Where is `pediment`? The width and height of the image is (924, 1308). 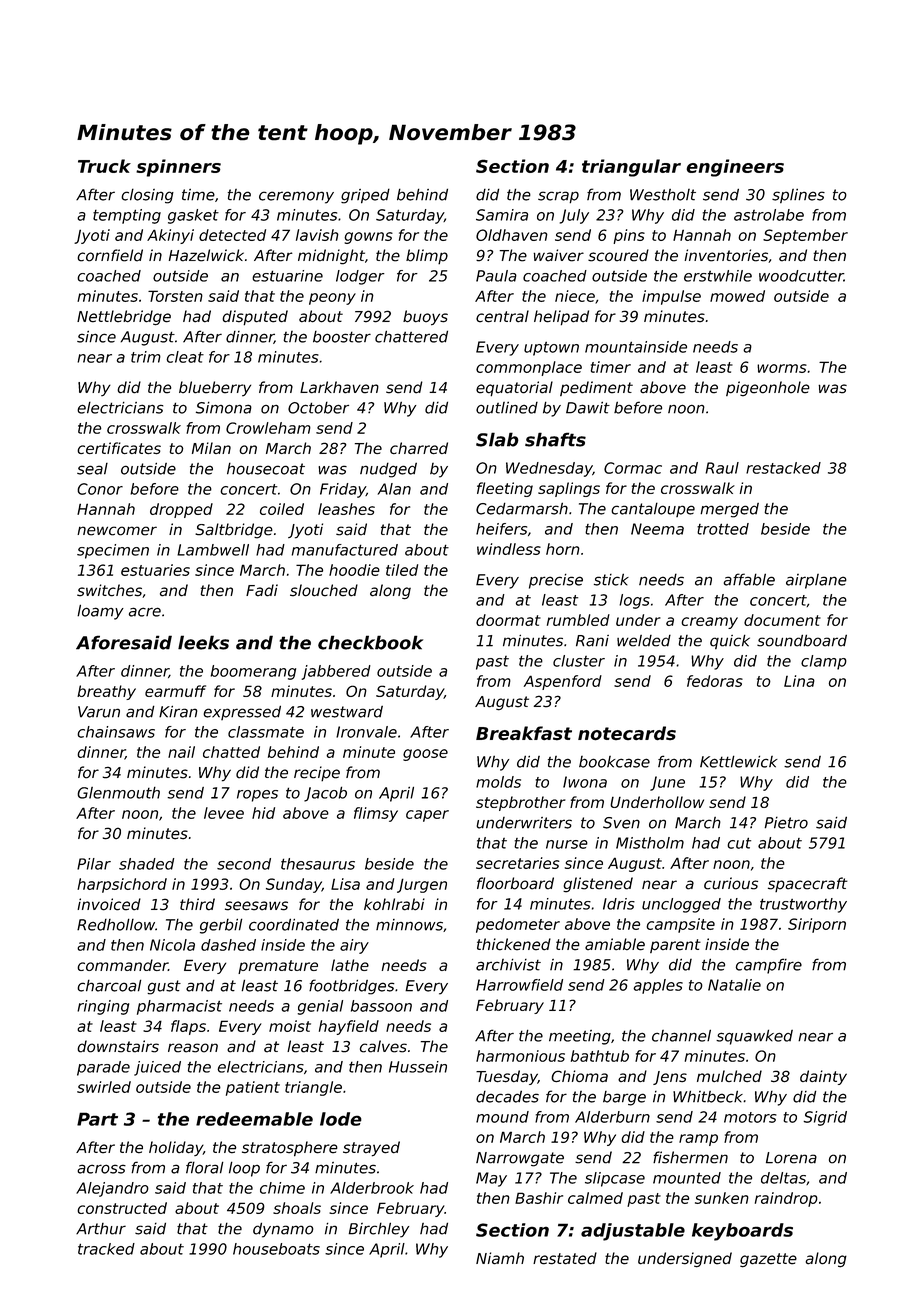 pediment is located at coordinates (596, 388).
